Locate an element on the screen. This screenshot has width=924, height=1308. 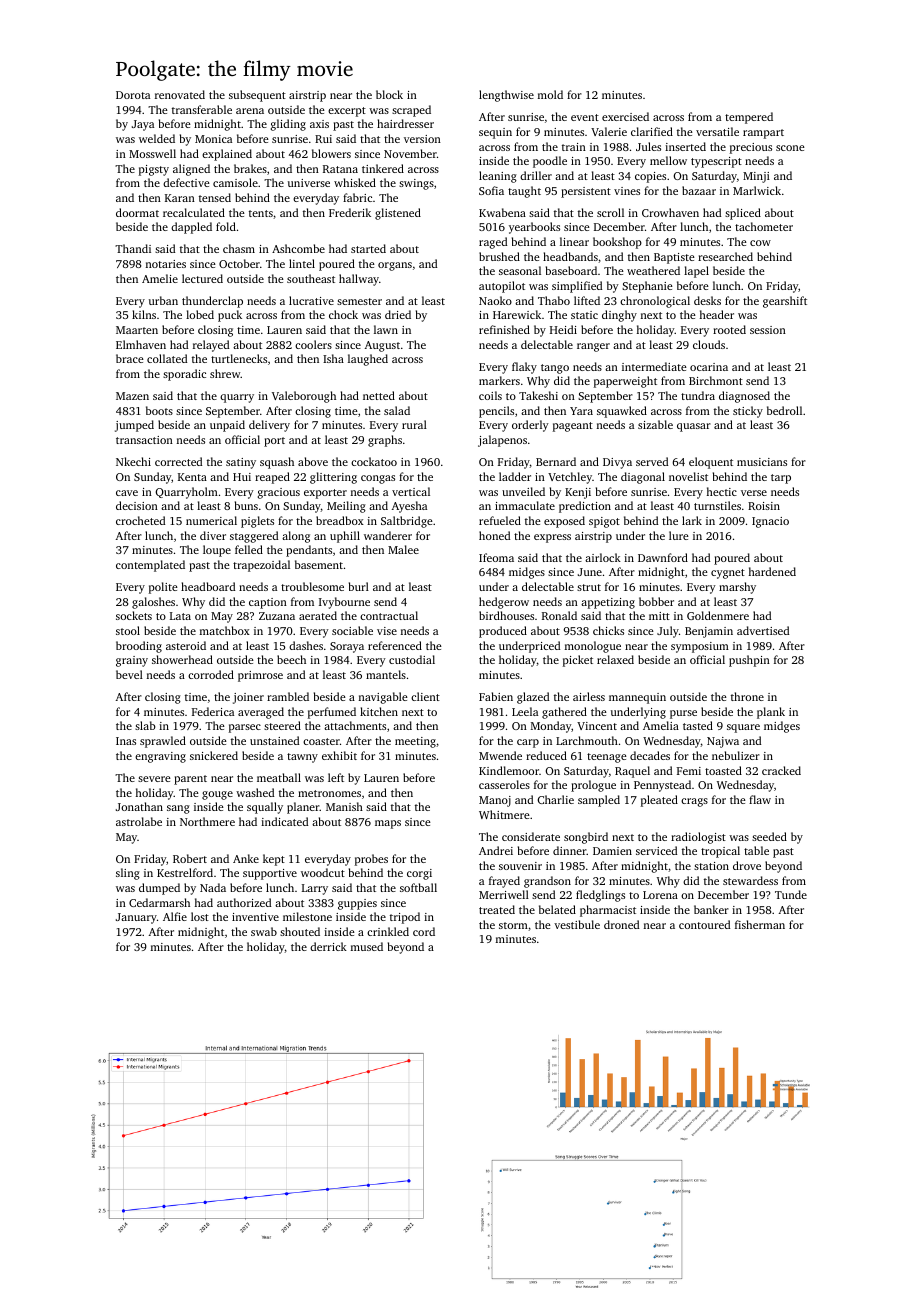
swings is located at coordinates (416, 184).
